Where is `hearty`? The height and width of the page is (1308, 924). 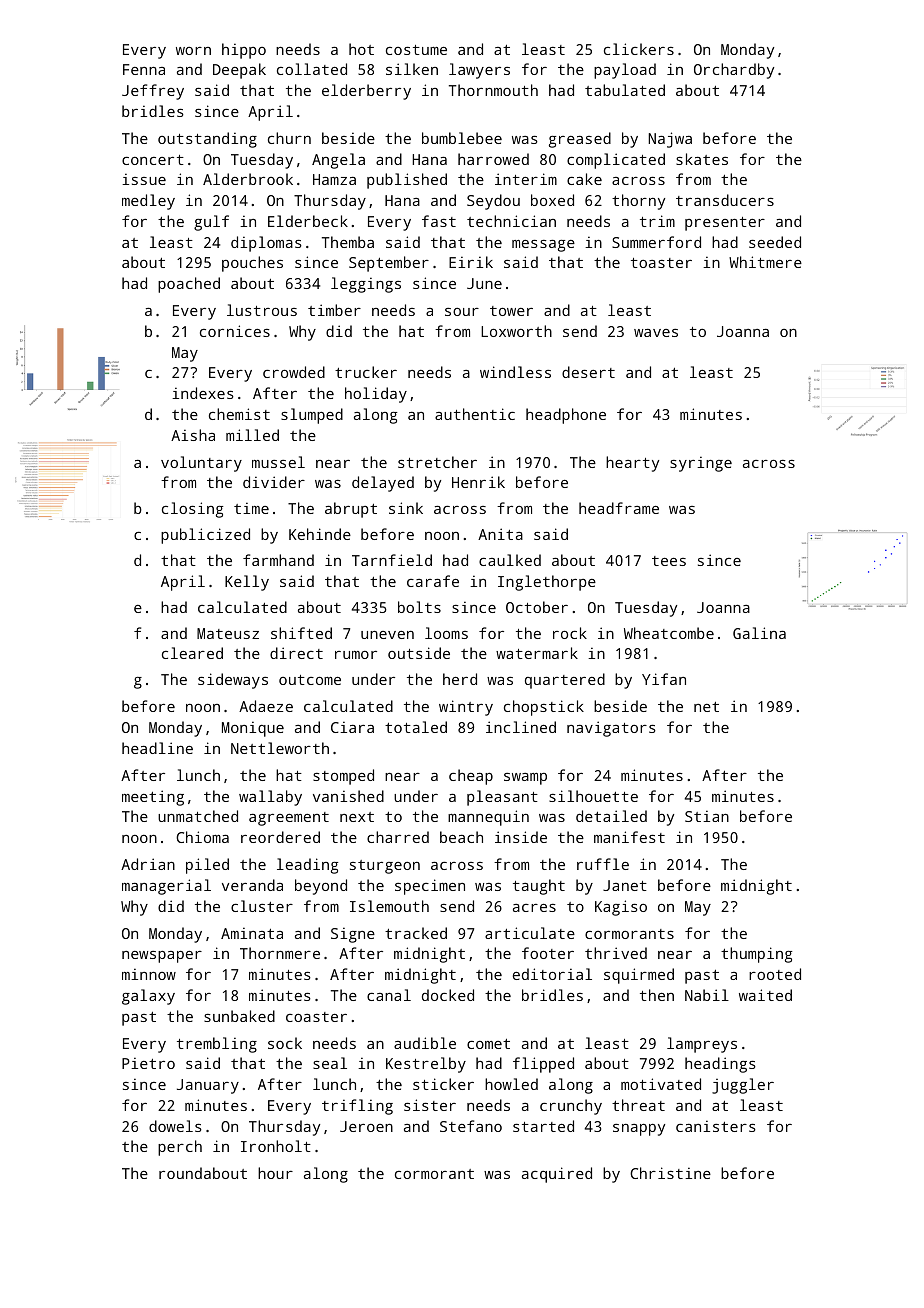 hearty is located at coordinates (632, 464).
